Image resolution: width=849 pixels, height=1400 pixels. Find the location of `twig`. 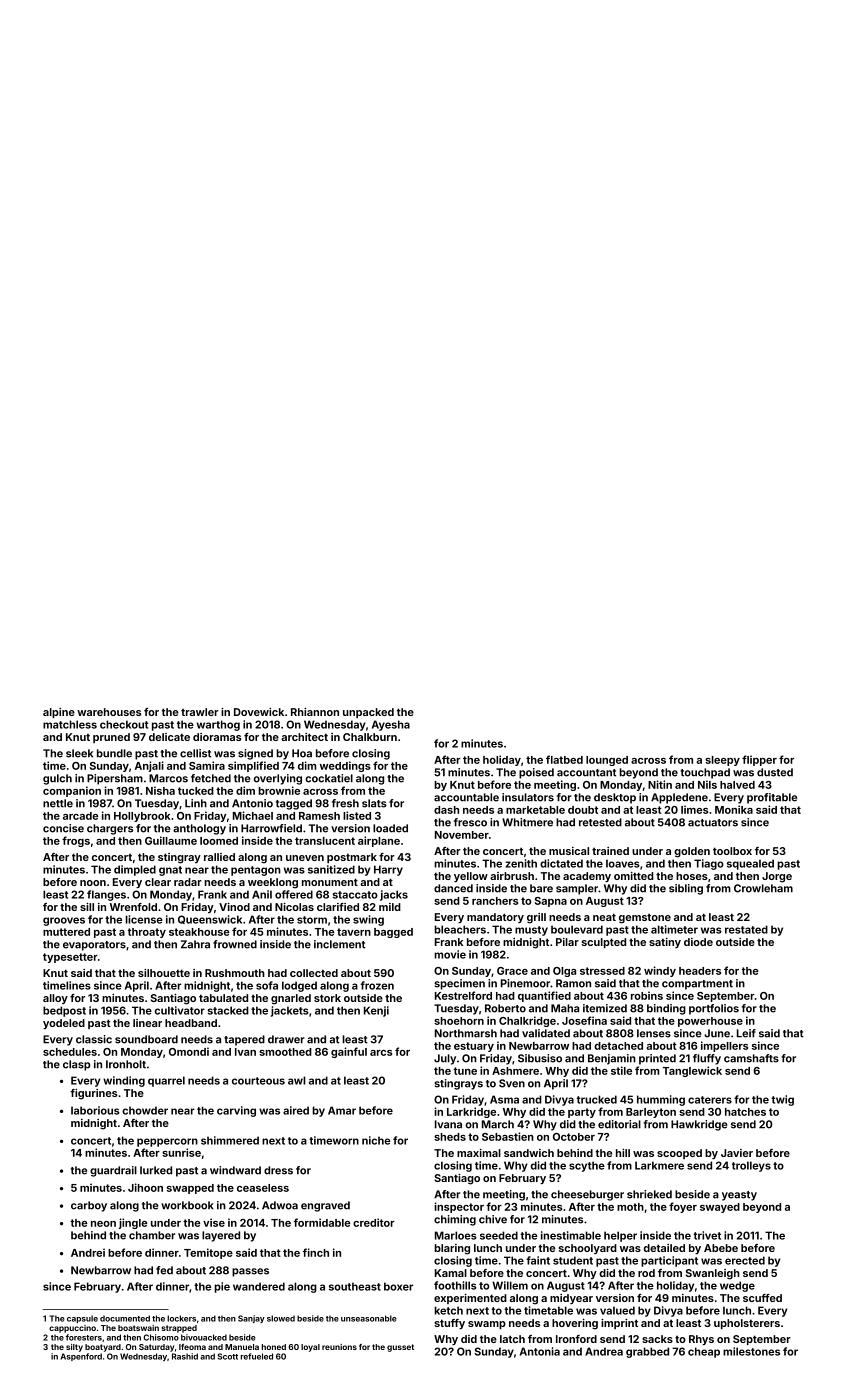

twig is located at coordinates (782, 1100).
